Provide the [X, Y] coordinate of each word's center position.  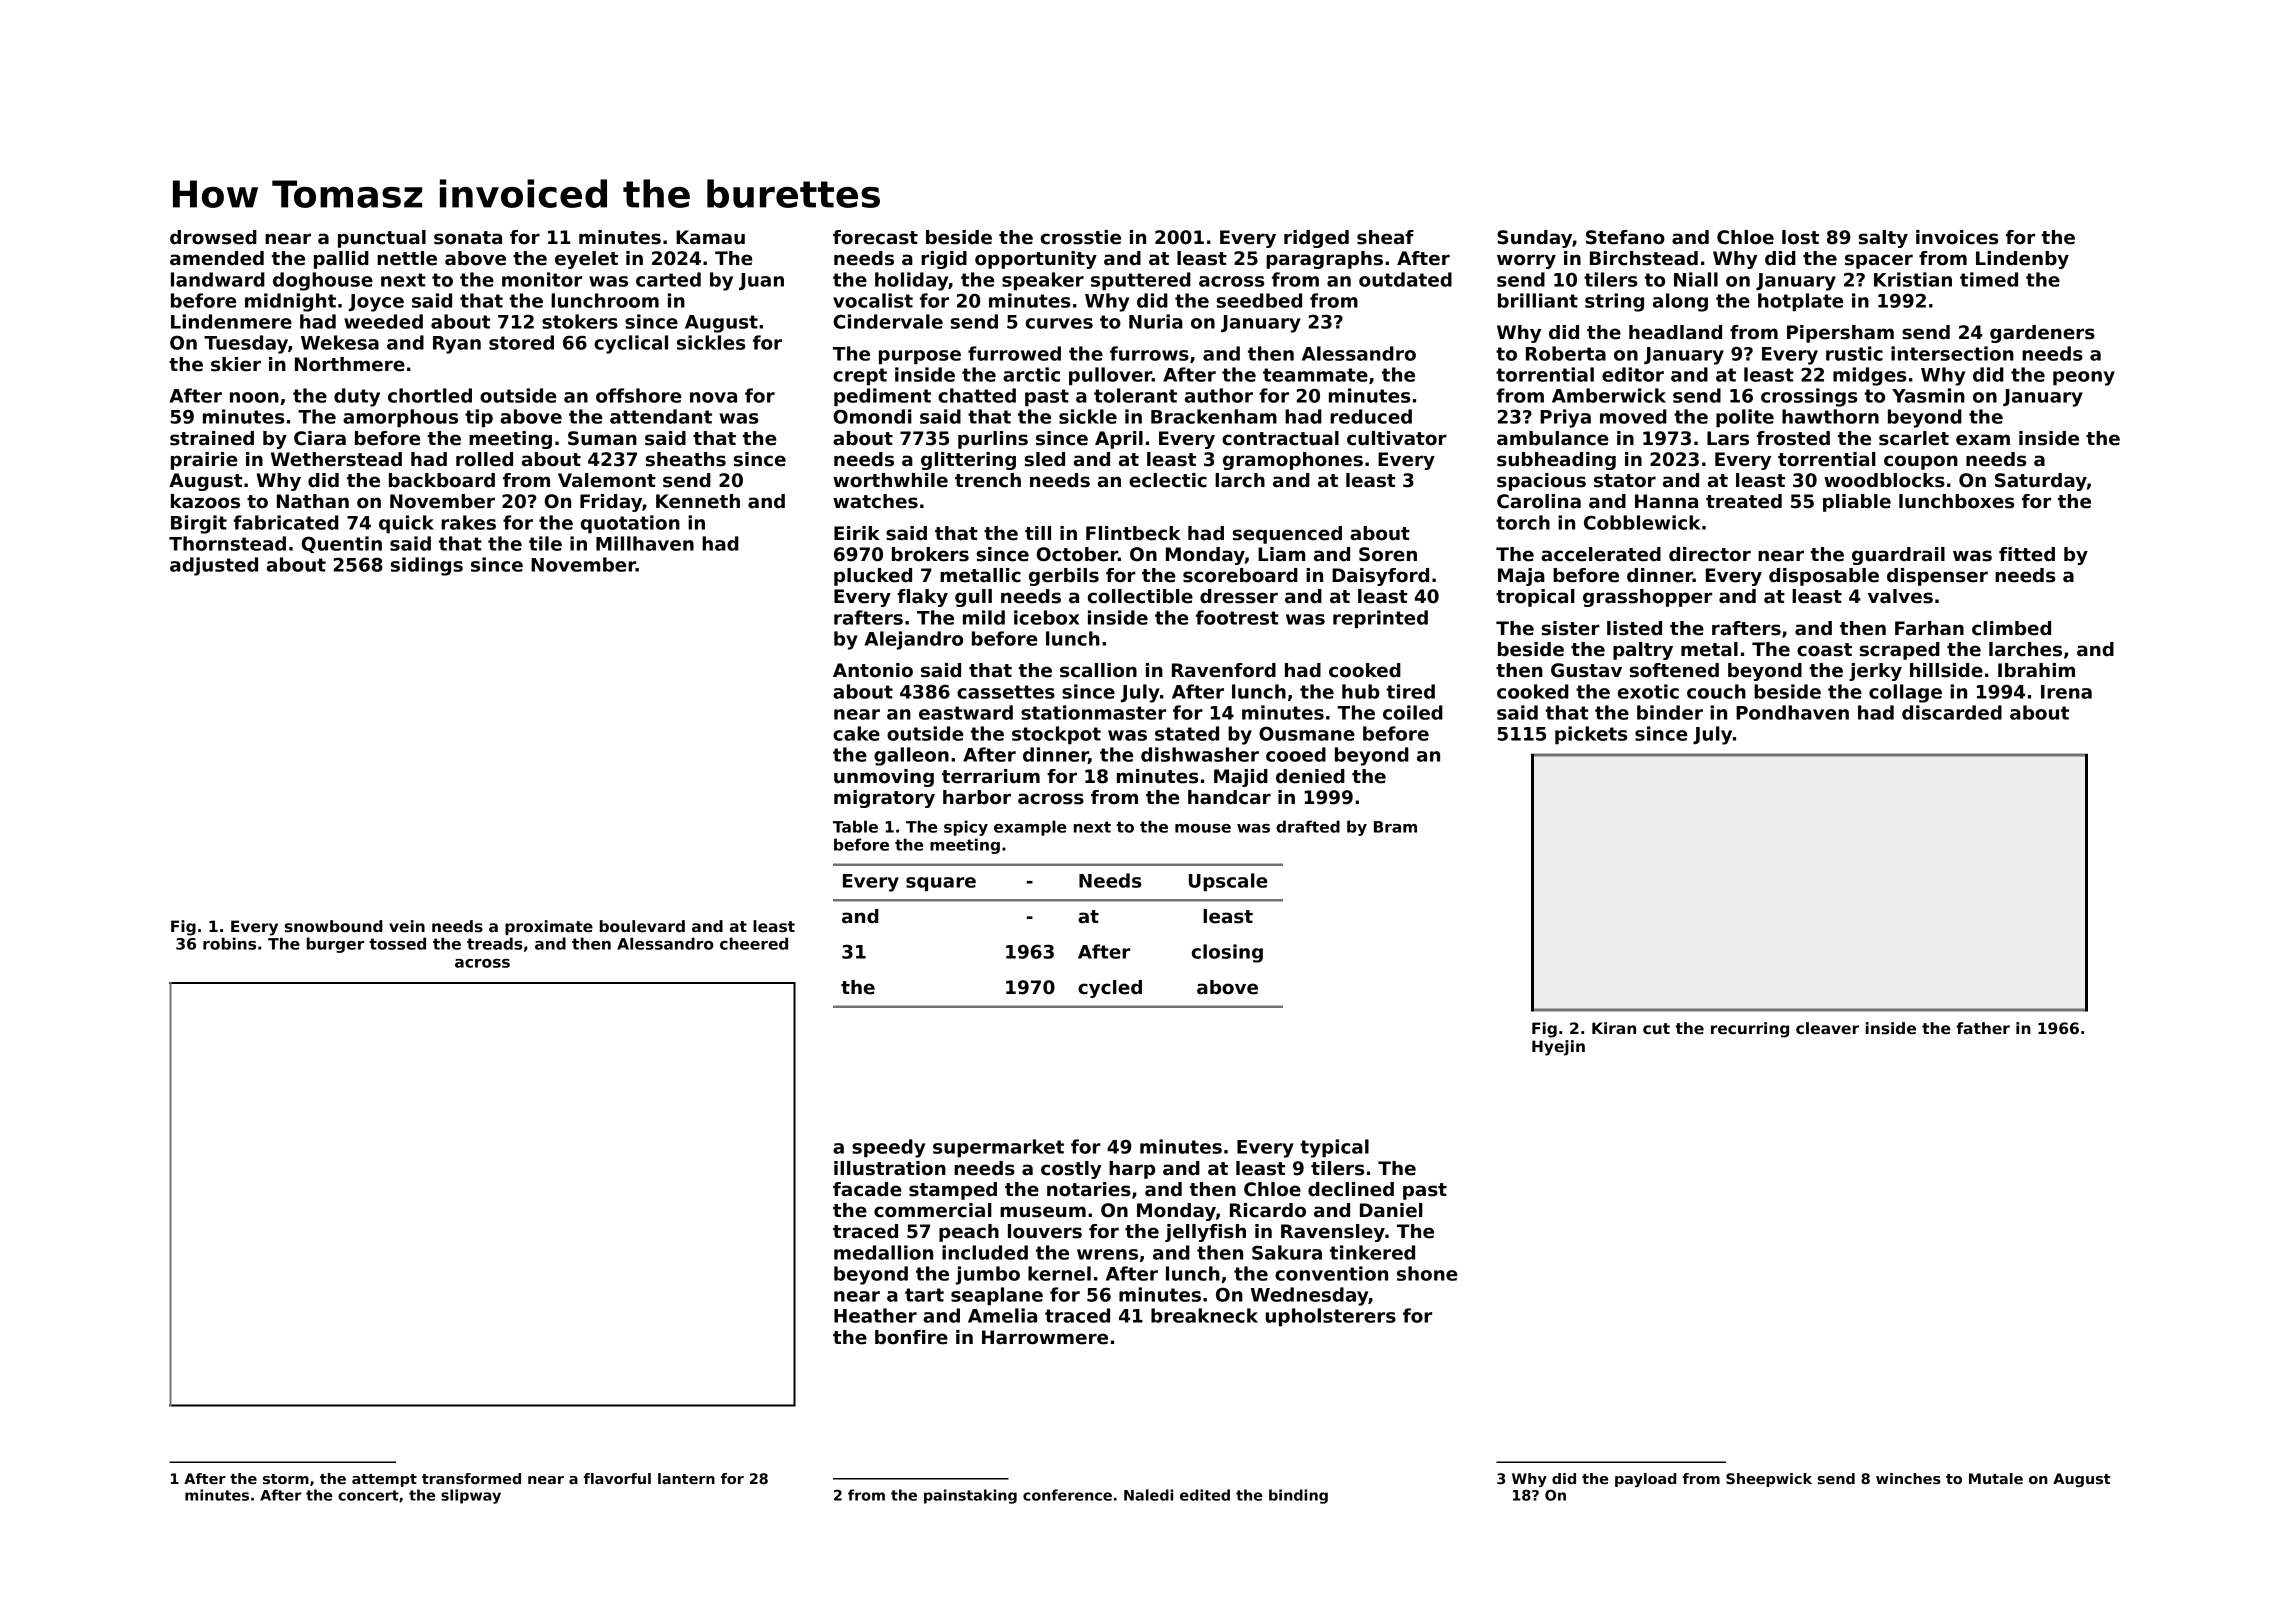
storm [286, 1479]
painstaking [970, 1496]
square [941, 884]
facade [867, 1189]
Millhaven [645, 543]
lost [1800, 237]
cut [1656, 1028]
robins [229, 943]
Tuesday [246, 344]
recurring [1750, 1030]
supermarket [998, 1148]
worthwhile [890, 480]
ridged [1316, 239]
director [1710, 554]
